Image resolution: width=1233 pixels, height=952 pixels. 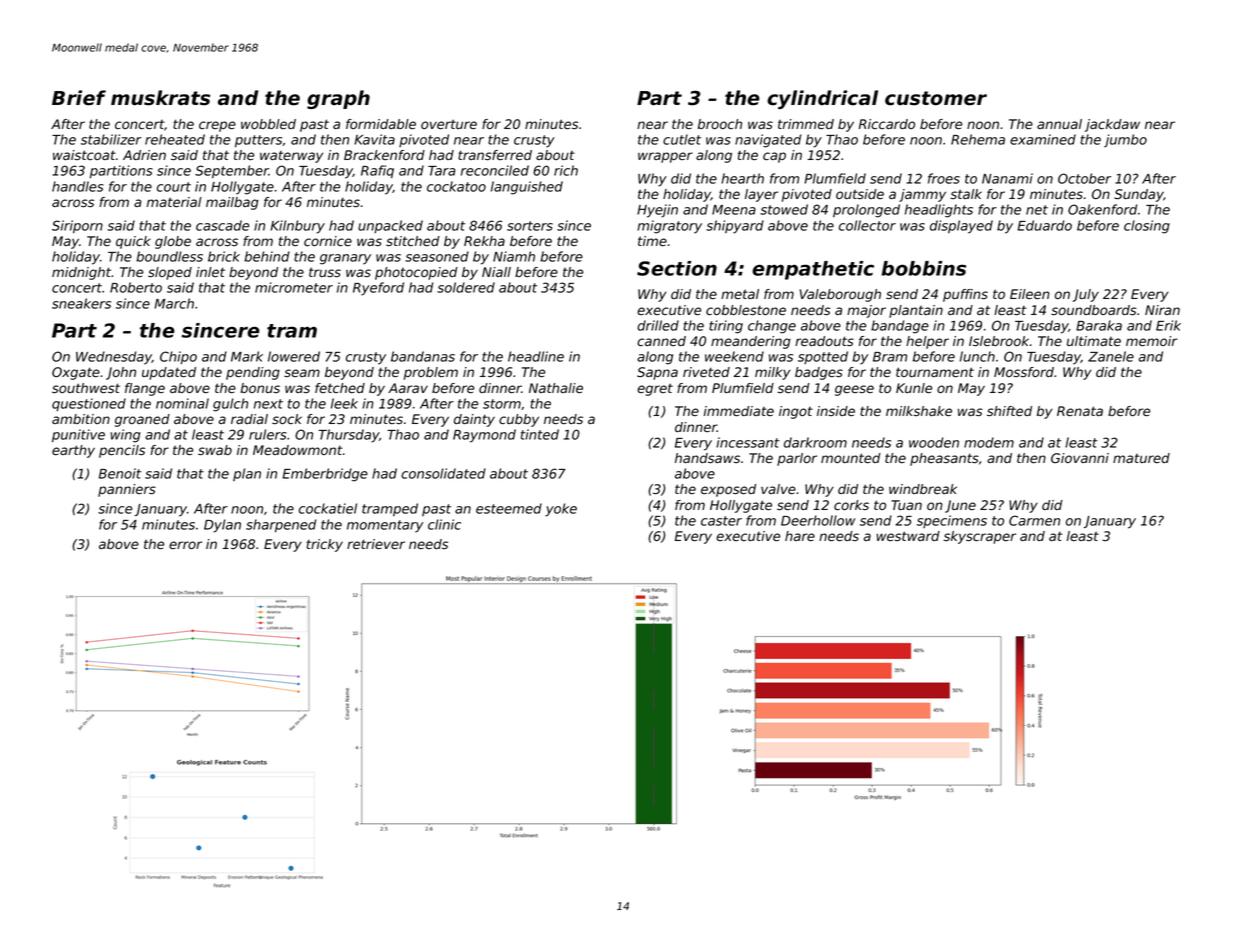 What do you see at coordinates (81, 303) in the screenshot?
I see `sneakers` at bounding box center [81, 303].
